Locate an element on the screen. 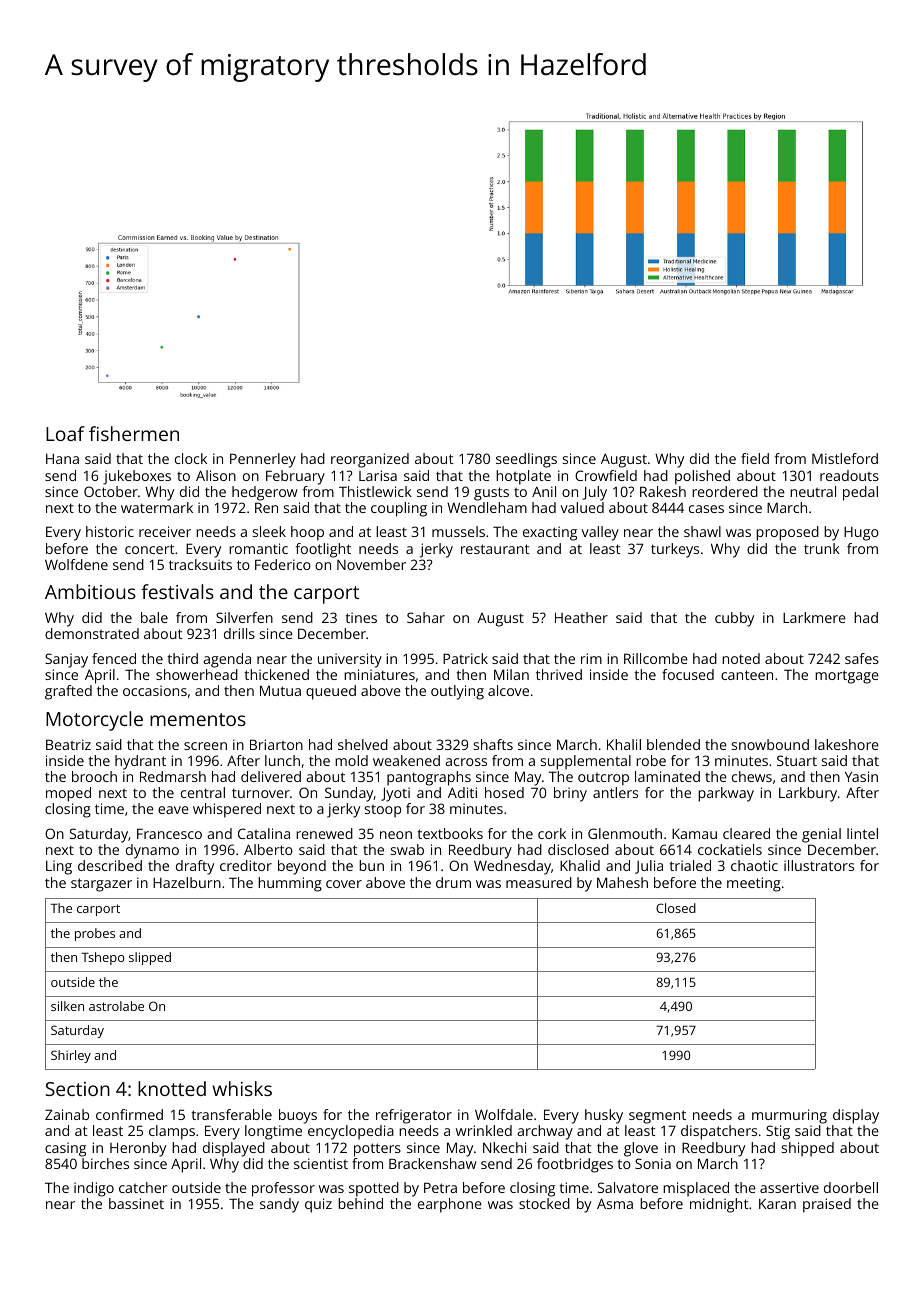  bun is located at coordinates (371, 865).
